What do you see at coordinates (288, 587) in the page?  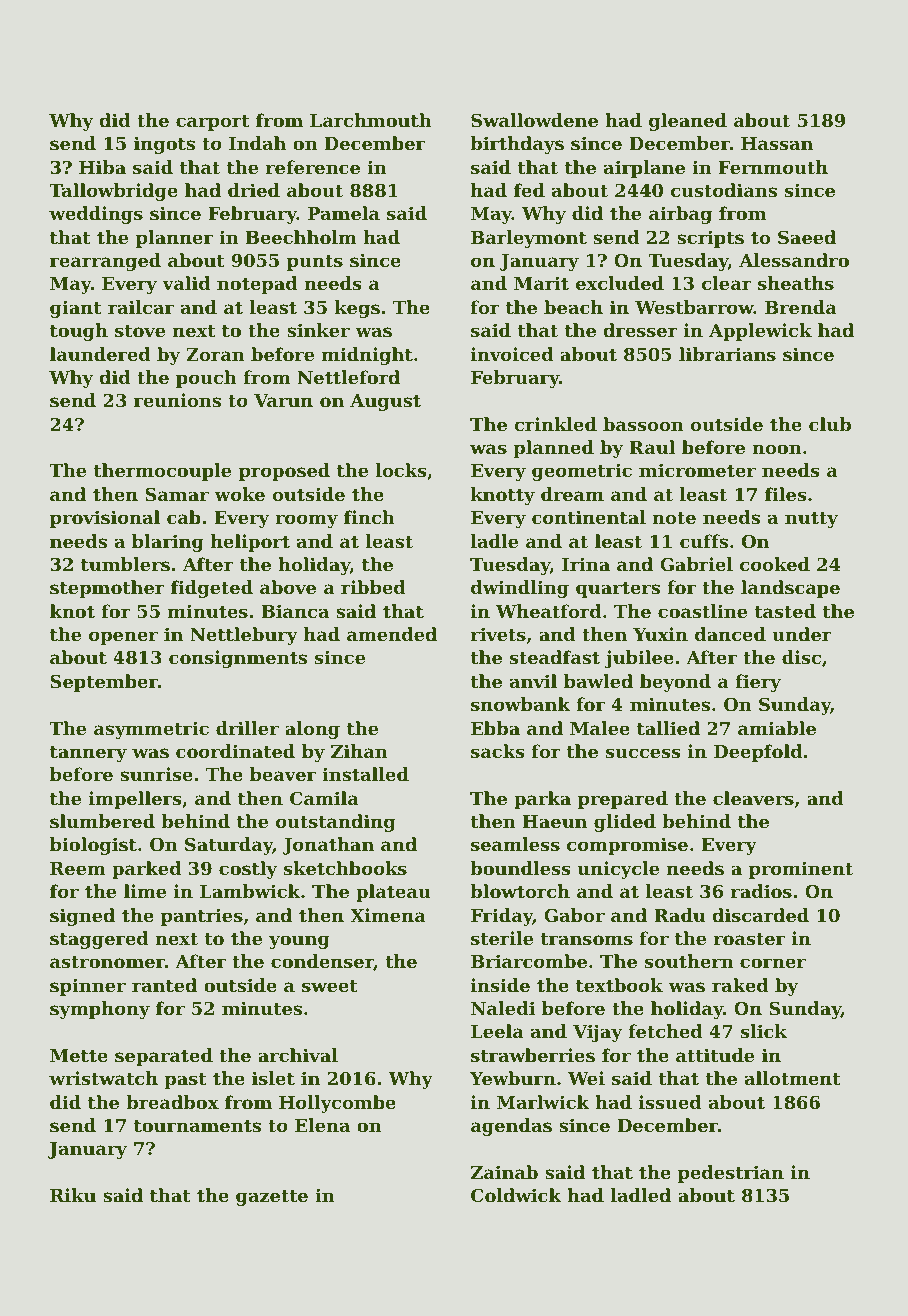 I see `above` at bounding box center [288, 587].
